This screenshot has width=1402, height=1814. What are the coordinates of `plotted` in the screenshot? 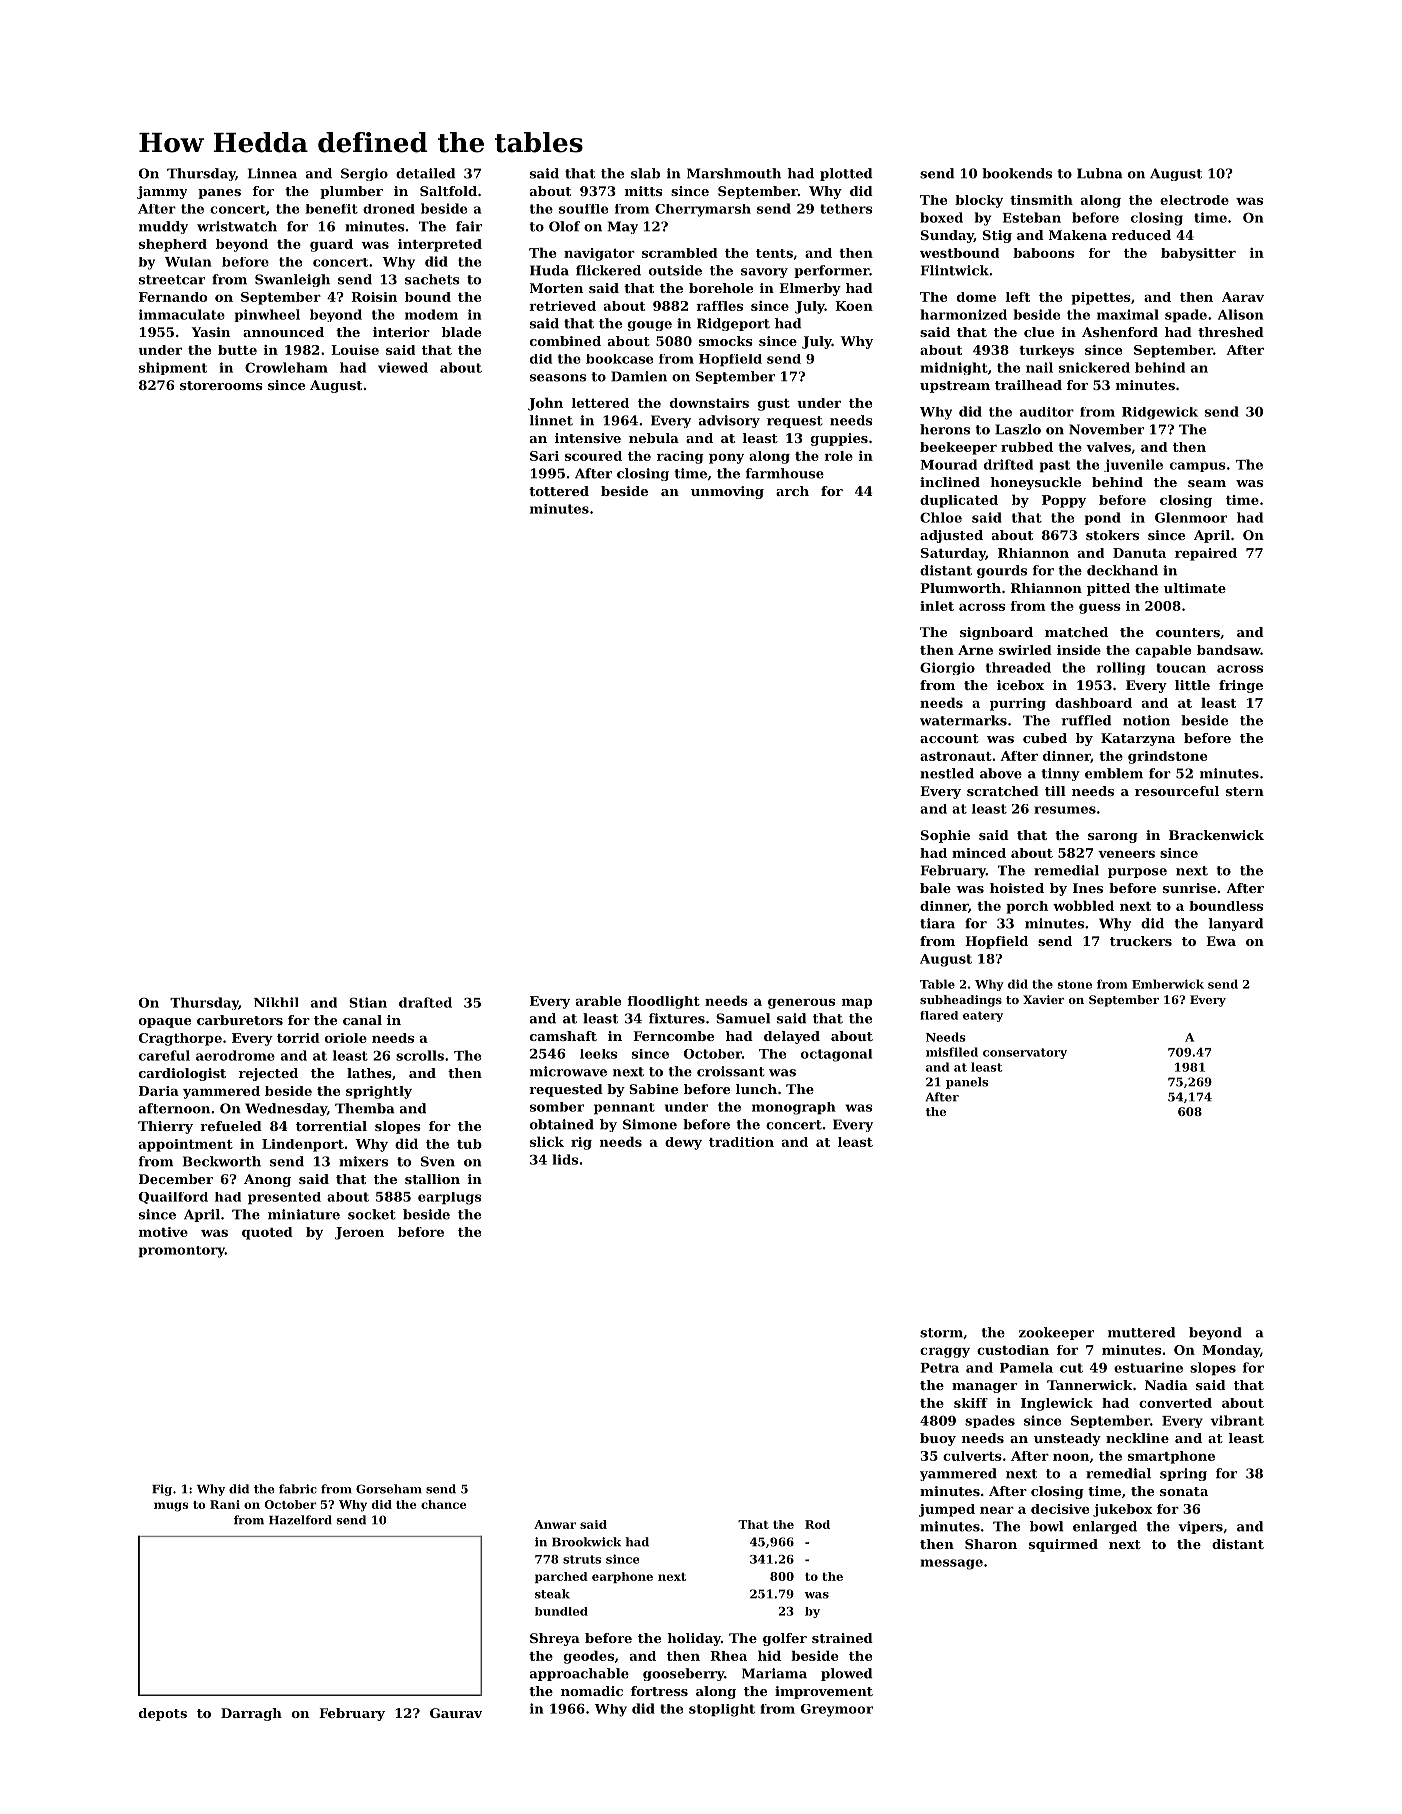 It's located at (846, 174).
